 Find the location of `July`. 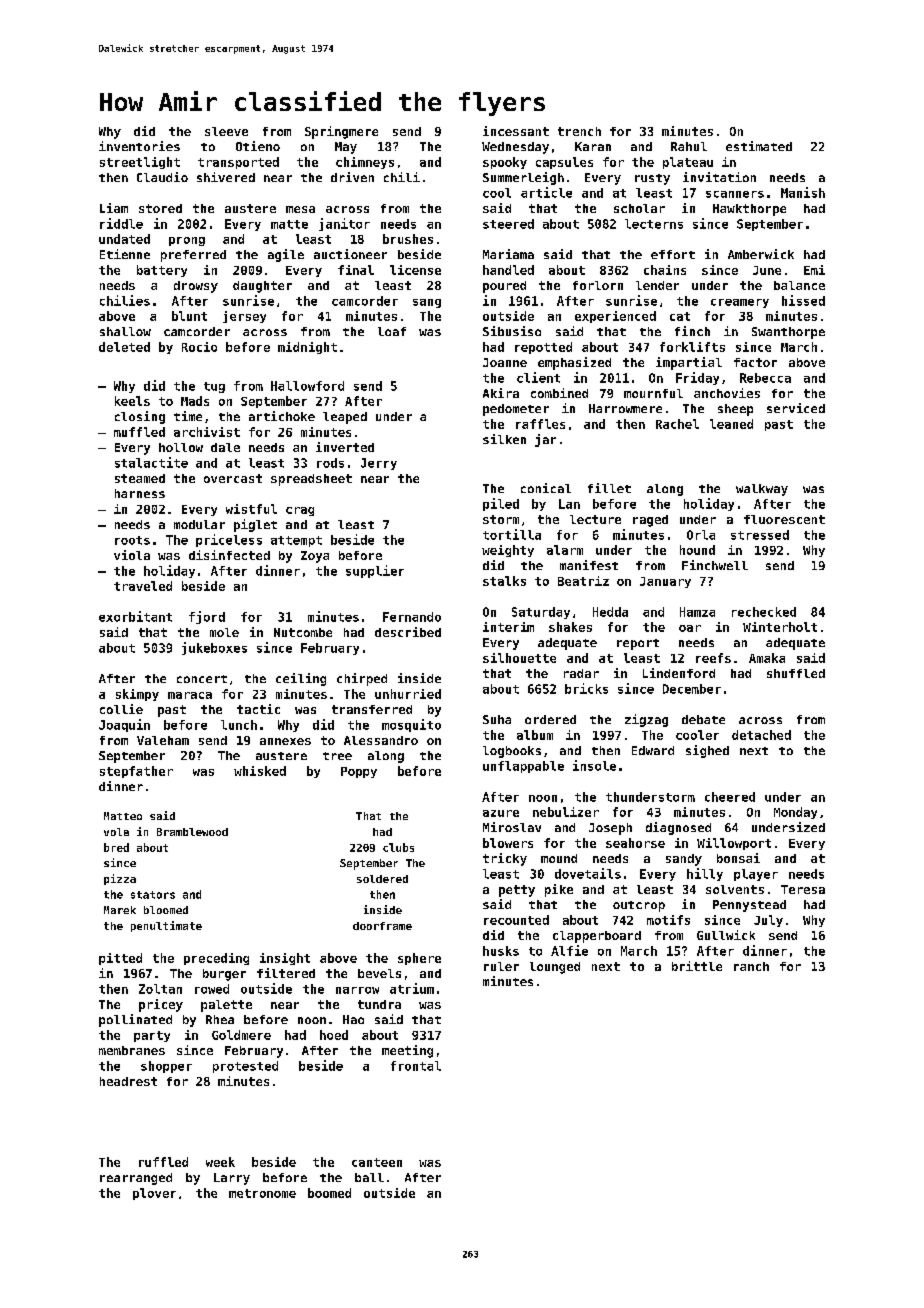

July is located at coordinates (768, 921).
